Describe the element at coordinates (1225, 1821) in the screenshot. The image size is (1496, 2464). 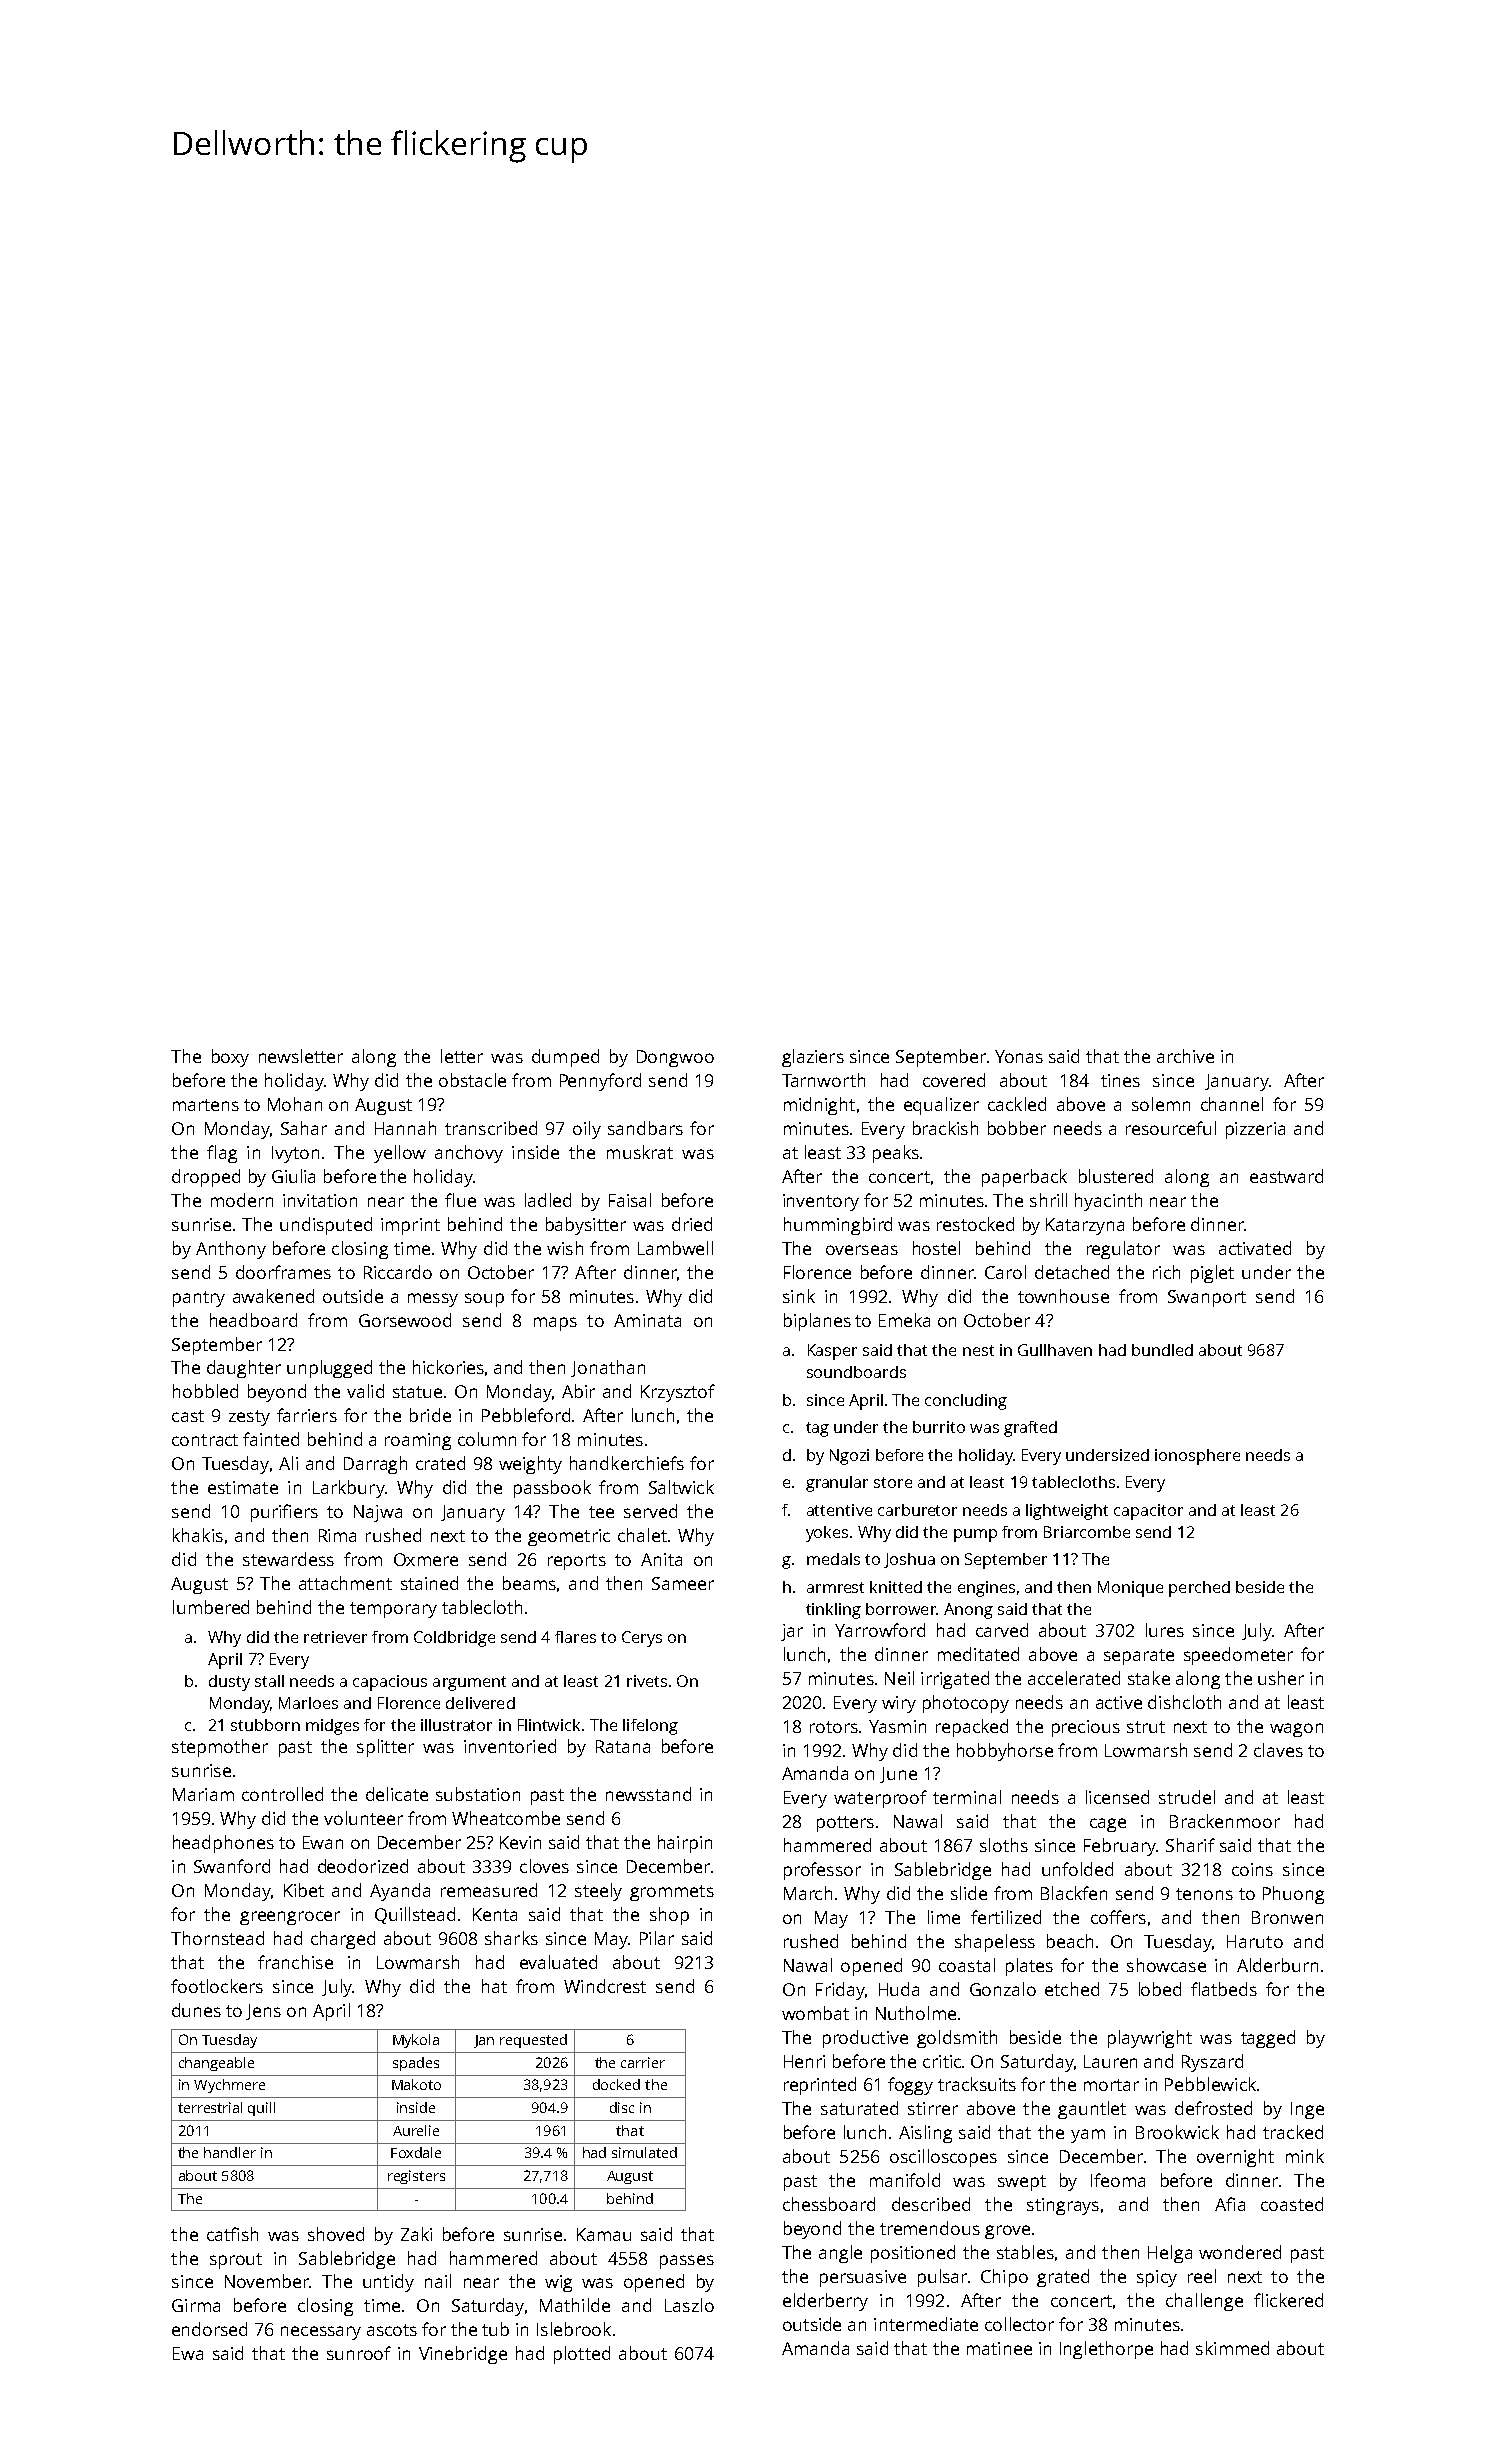
I see `Brackenmoor` at that location.
